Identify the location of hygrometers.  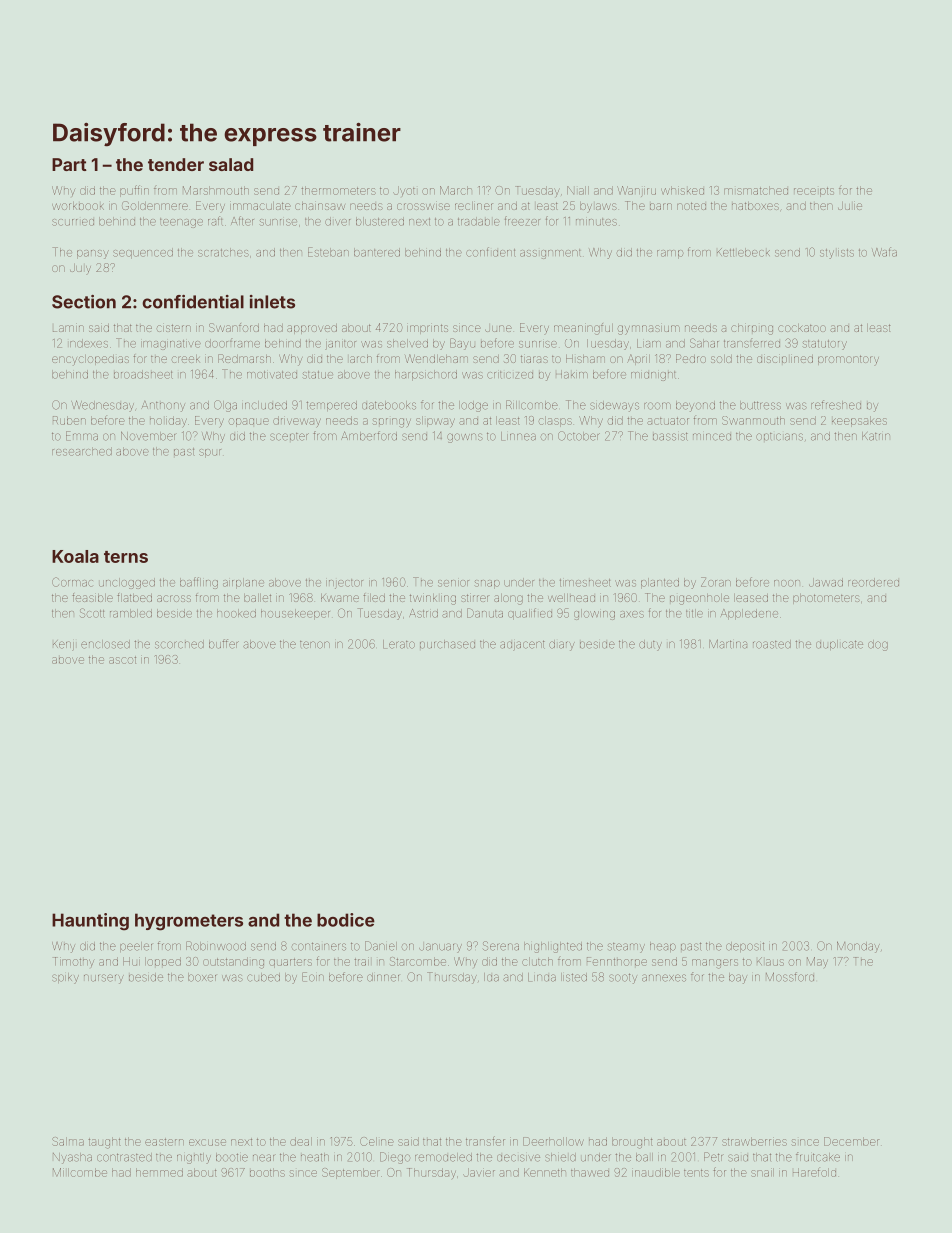
(189, 922).
